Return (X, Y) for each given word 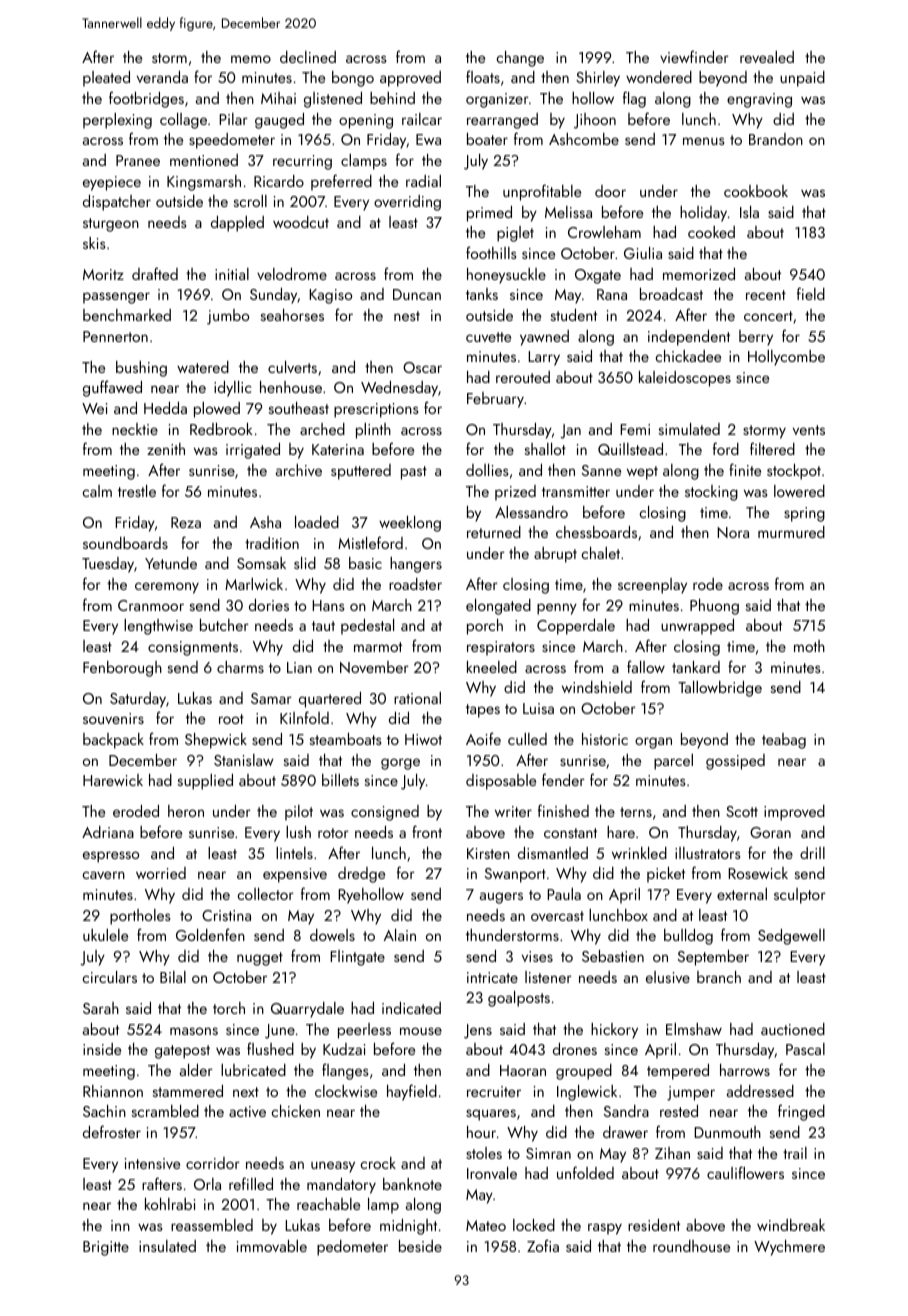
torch (229, 1008)
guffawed (112, 388)
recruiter (494, 1091)
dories (269, 605)
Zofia (543, 1245)
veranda (162, 77)
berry (756, 338)
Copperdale (576, 627)
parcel (673, 762)
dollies (487, 470)
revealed (767, 57)
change (520, 59)
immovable (272, 1246)
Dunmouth (727, 1132)
